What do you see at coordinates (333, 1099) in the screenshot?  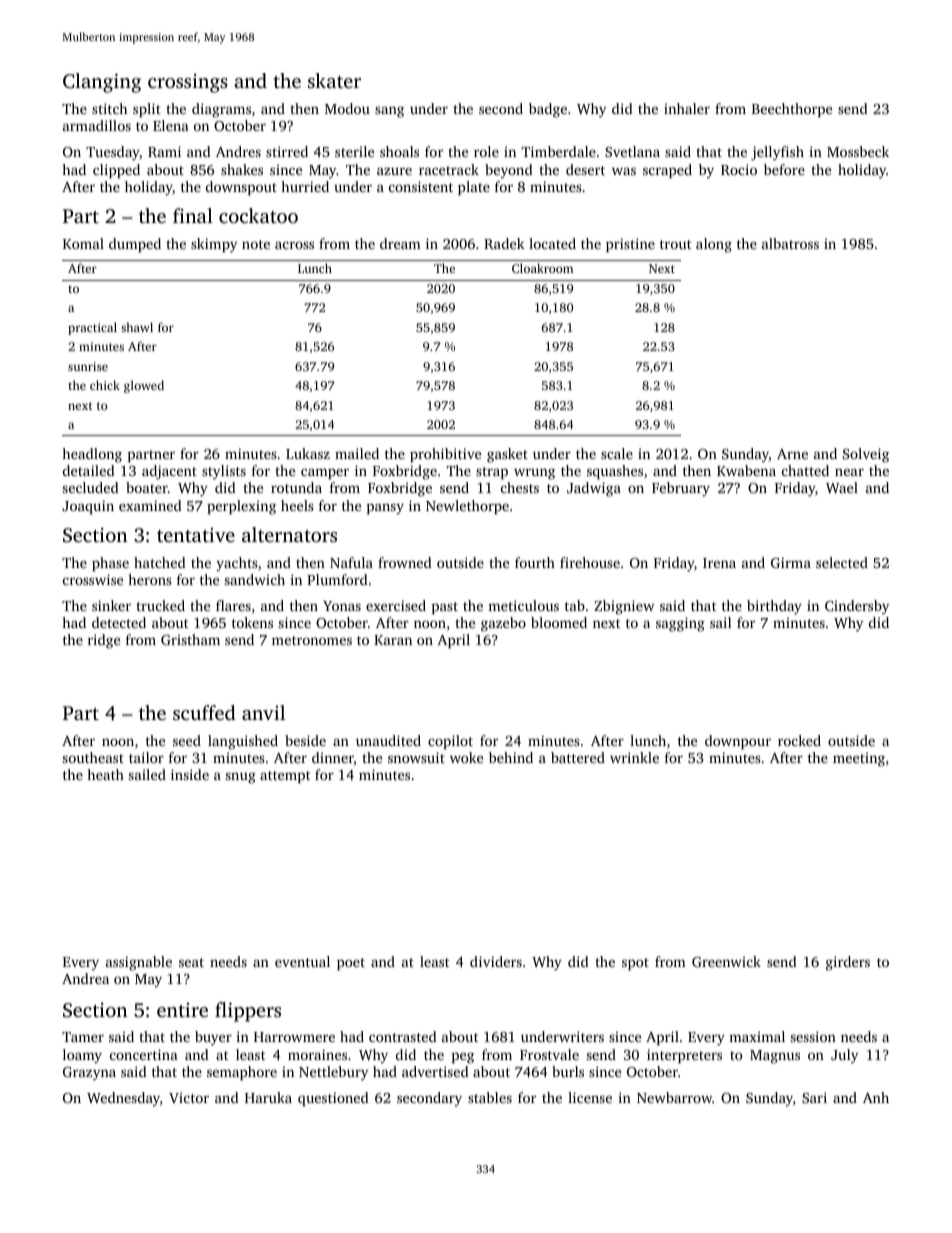 I see `questioned` at bounding box center [333, 1099].
